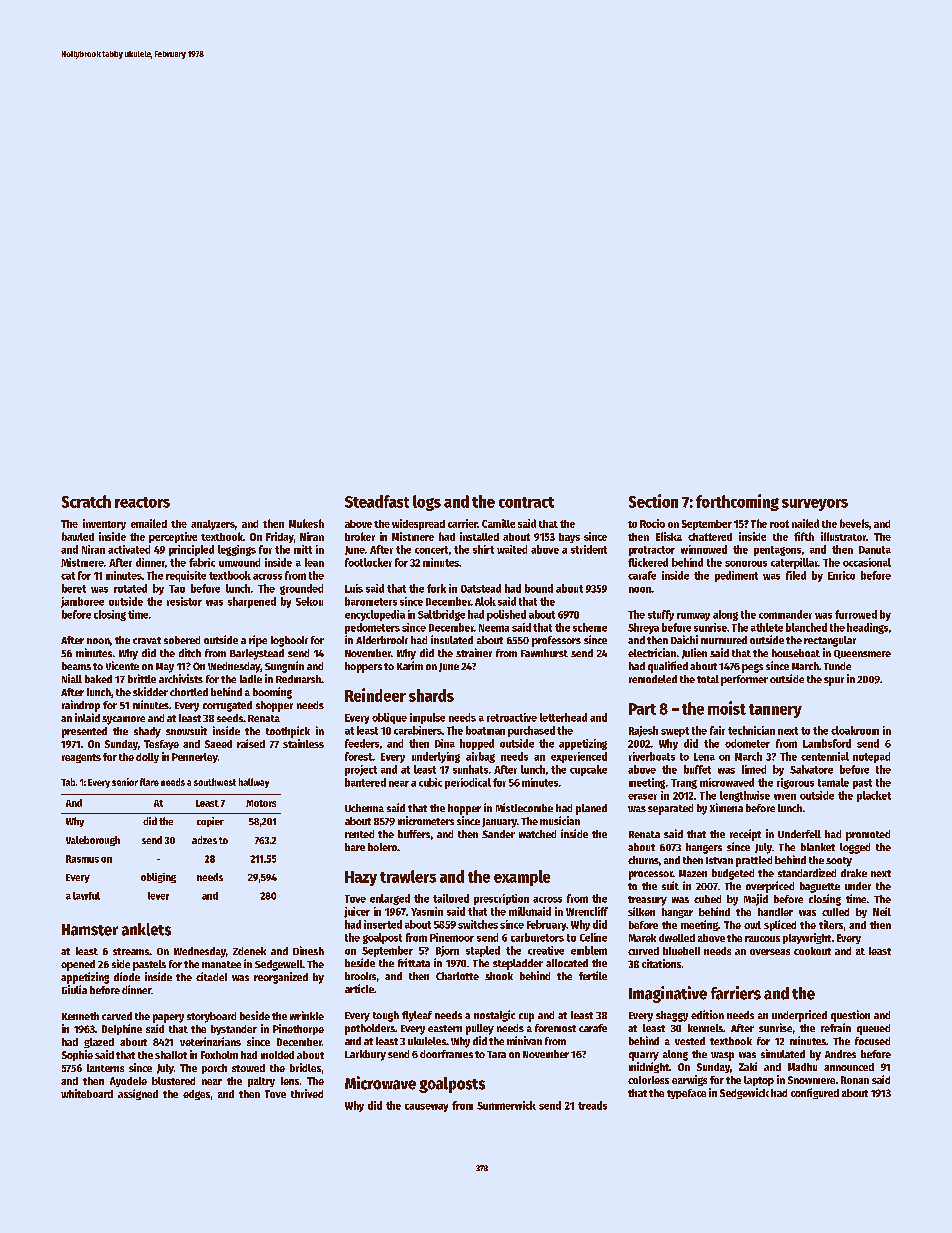 This document has height=1233, width=952. I want to click on eastern, so click(445, 1028).
